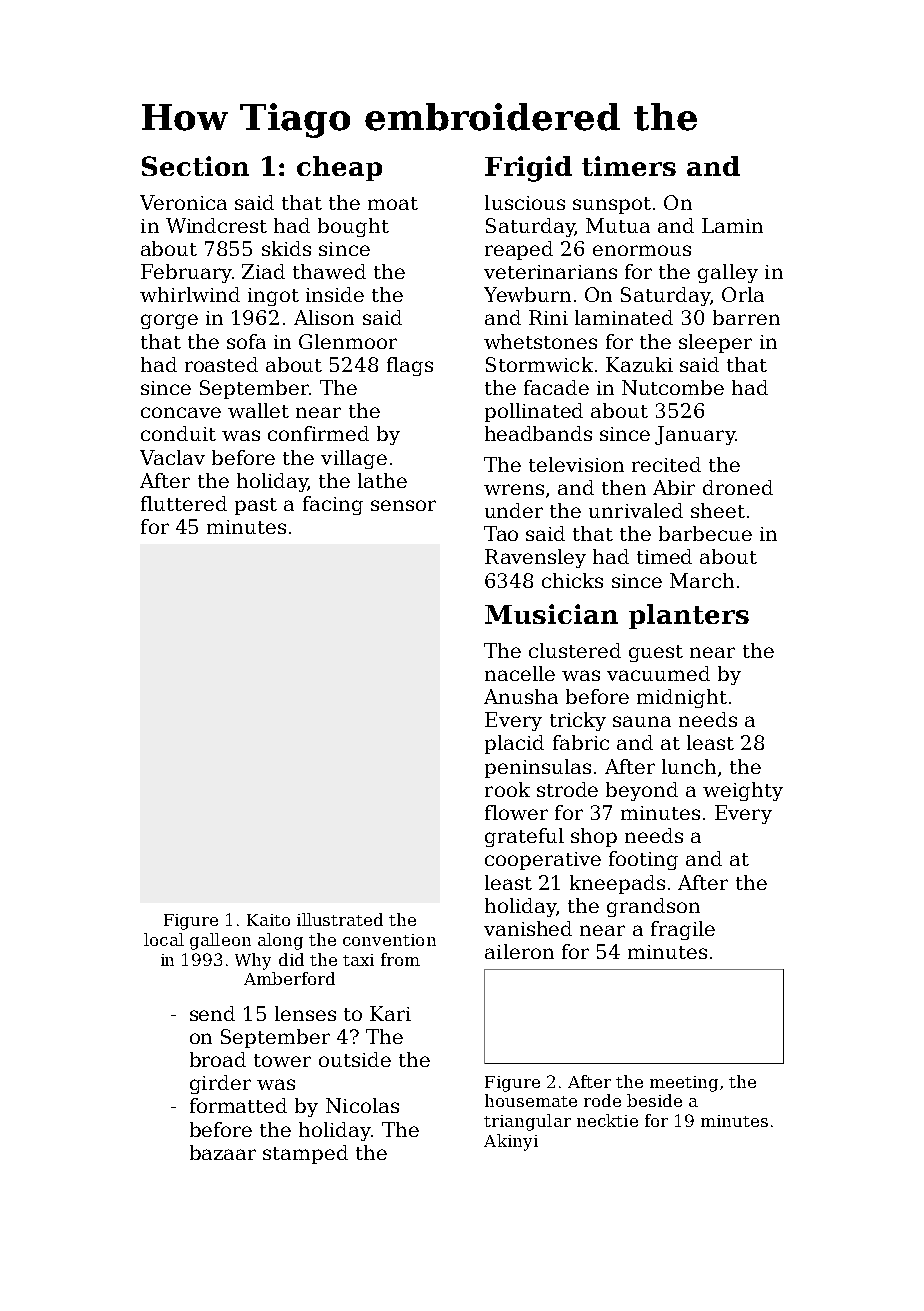  What do you see at coordinates (527, 1122) in the screenshot?
I see `triangular` at bounding box center [527, 1122].
